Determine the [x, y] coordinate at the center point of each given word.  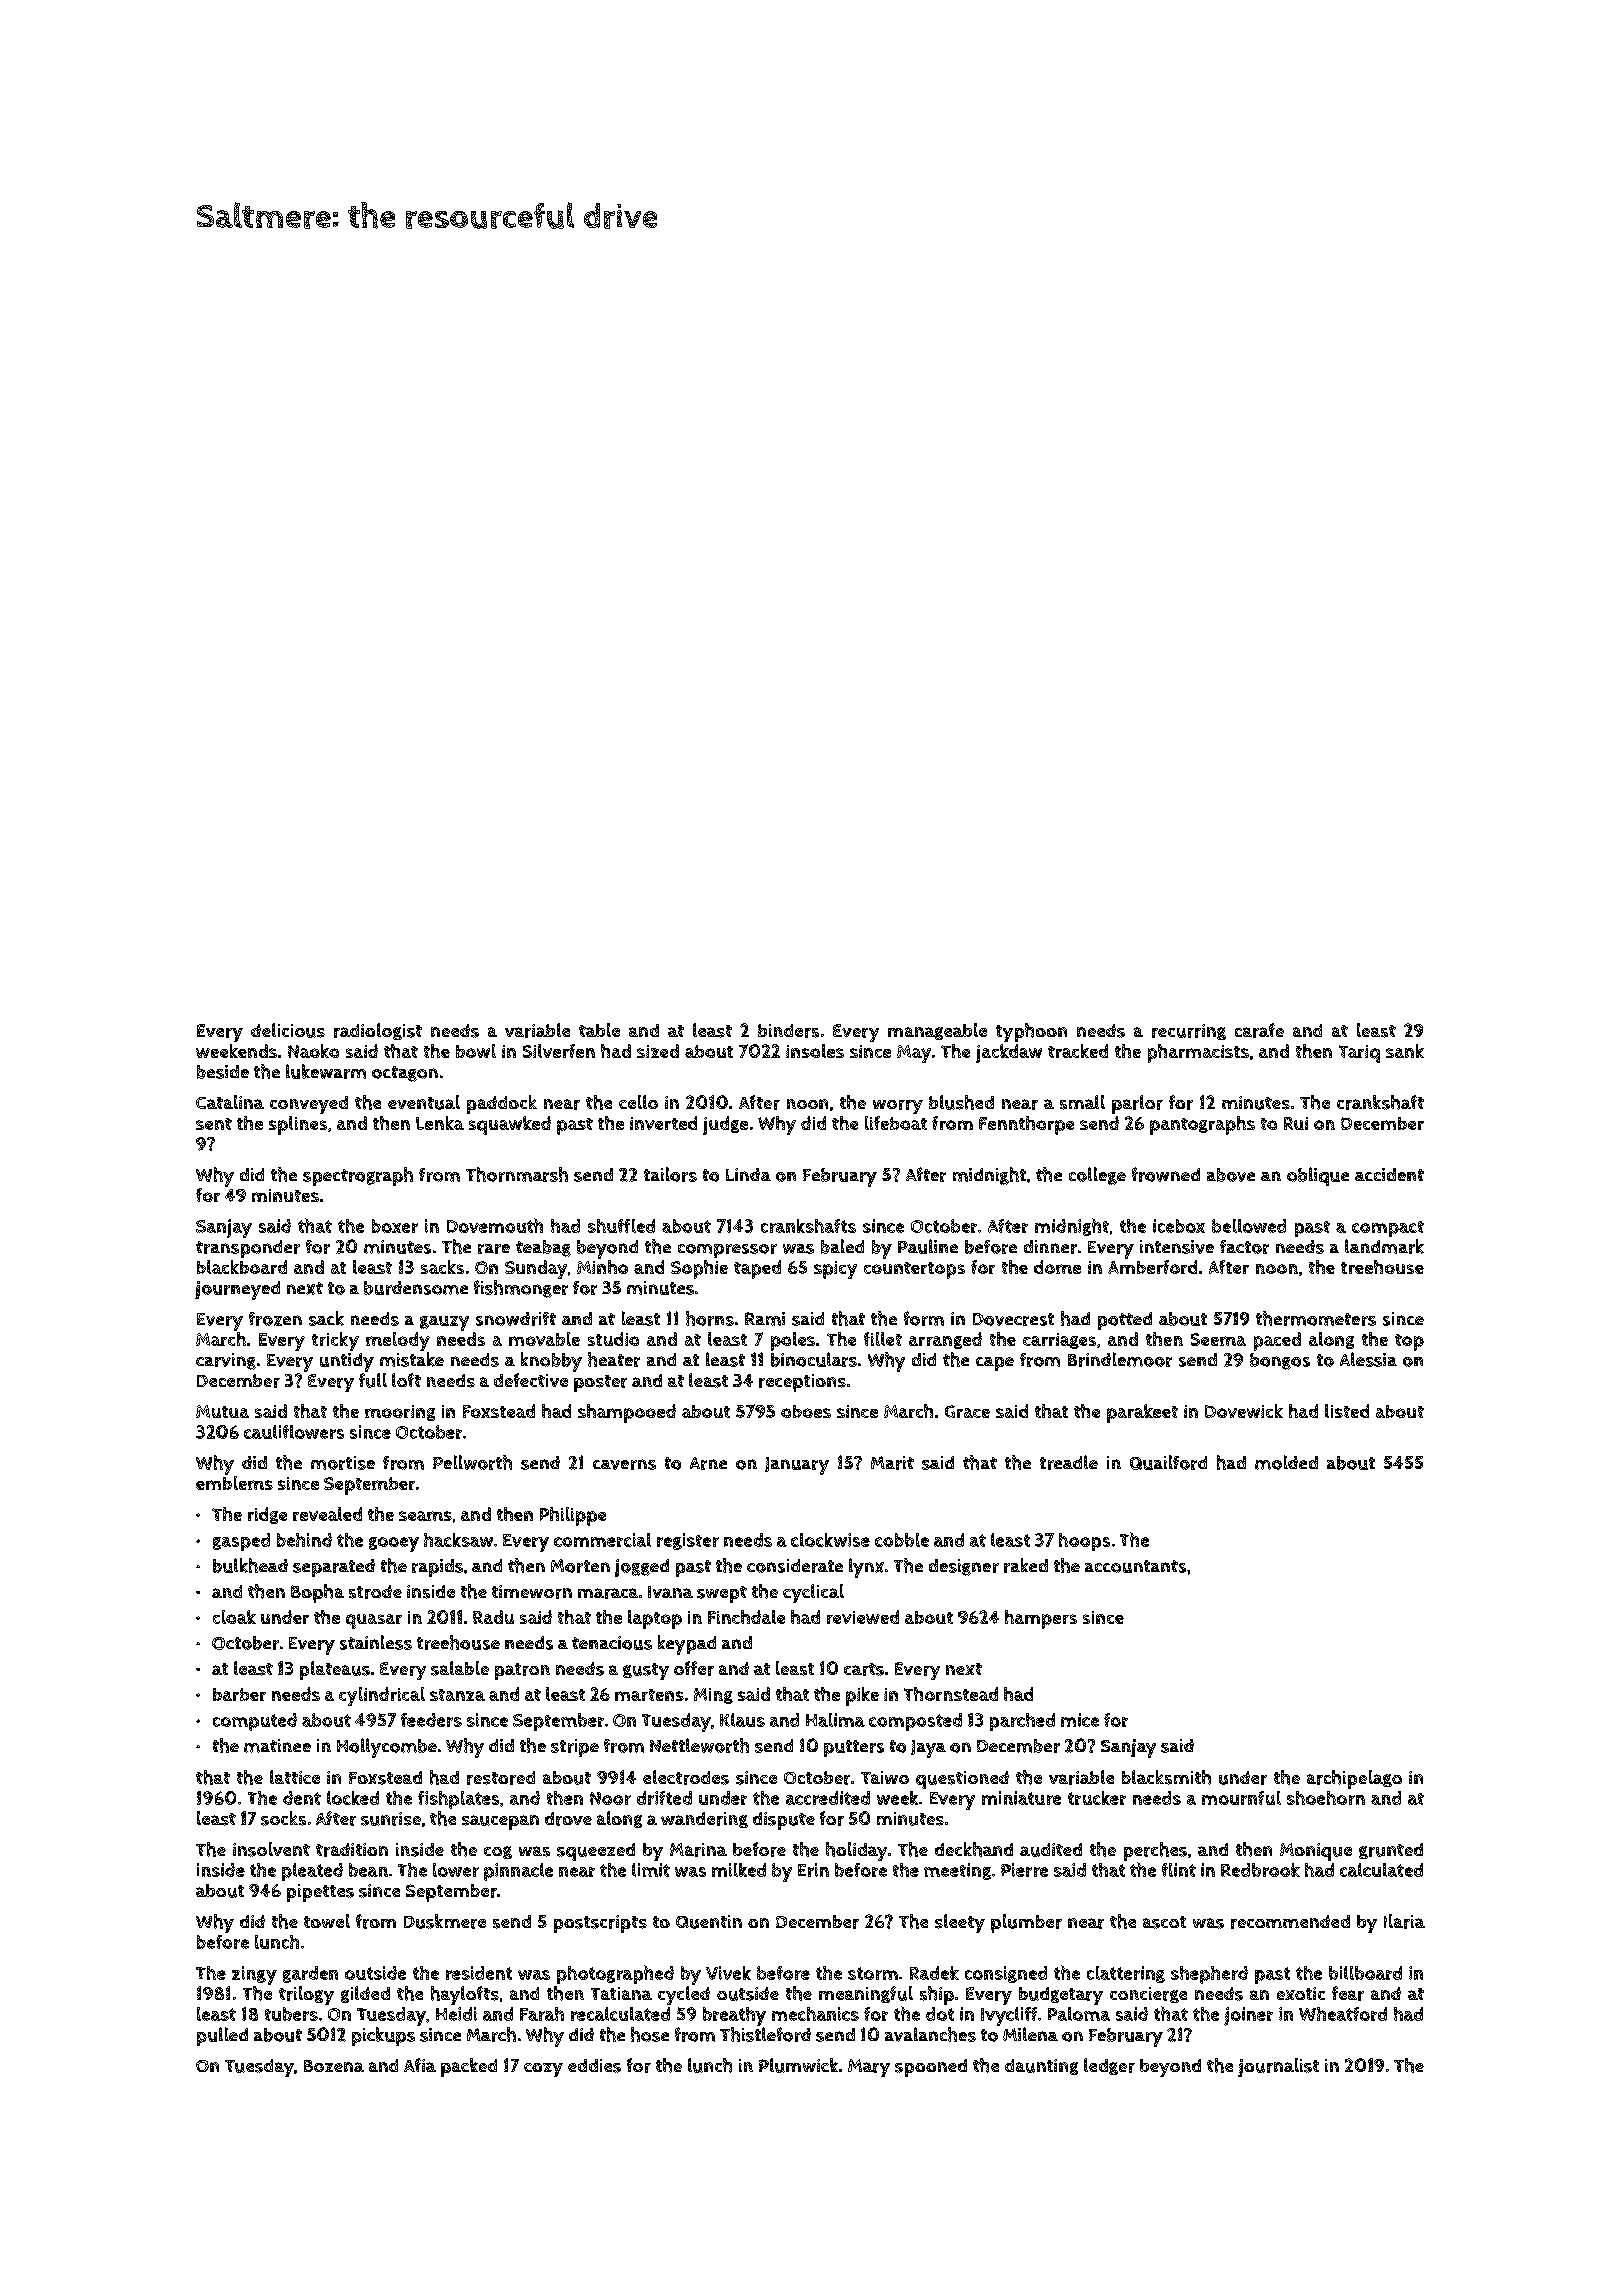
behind [304, 1540]
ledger [1109, 2066]
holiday [856, 1851]
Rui [1296, 1123]
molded [1286, 1462]
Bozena [334, 2066]
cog [498, 1852]
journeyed [237, 1290]
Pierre [1024, 1870]
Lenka [440, 1123]
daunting [1041, 2067]
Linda [748, 1174]
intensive [1177, 1247]
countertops [914, 1270]
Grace [967, 1411]
